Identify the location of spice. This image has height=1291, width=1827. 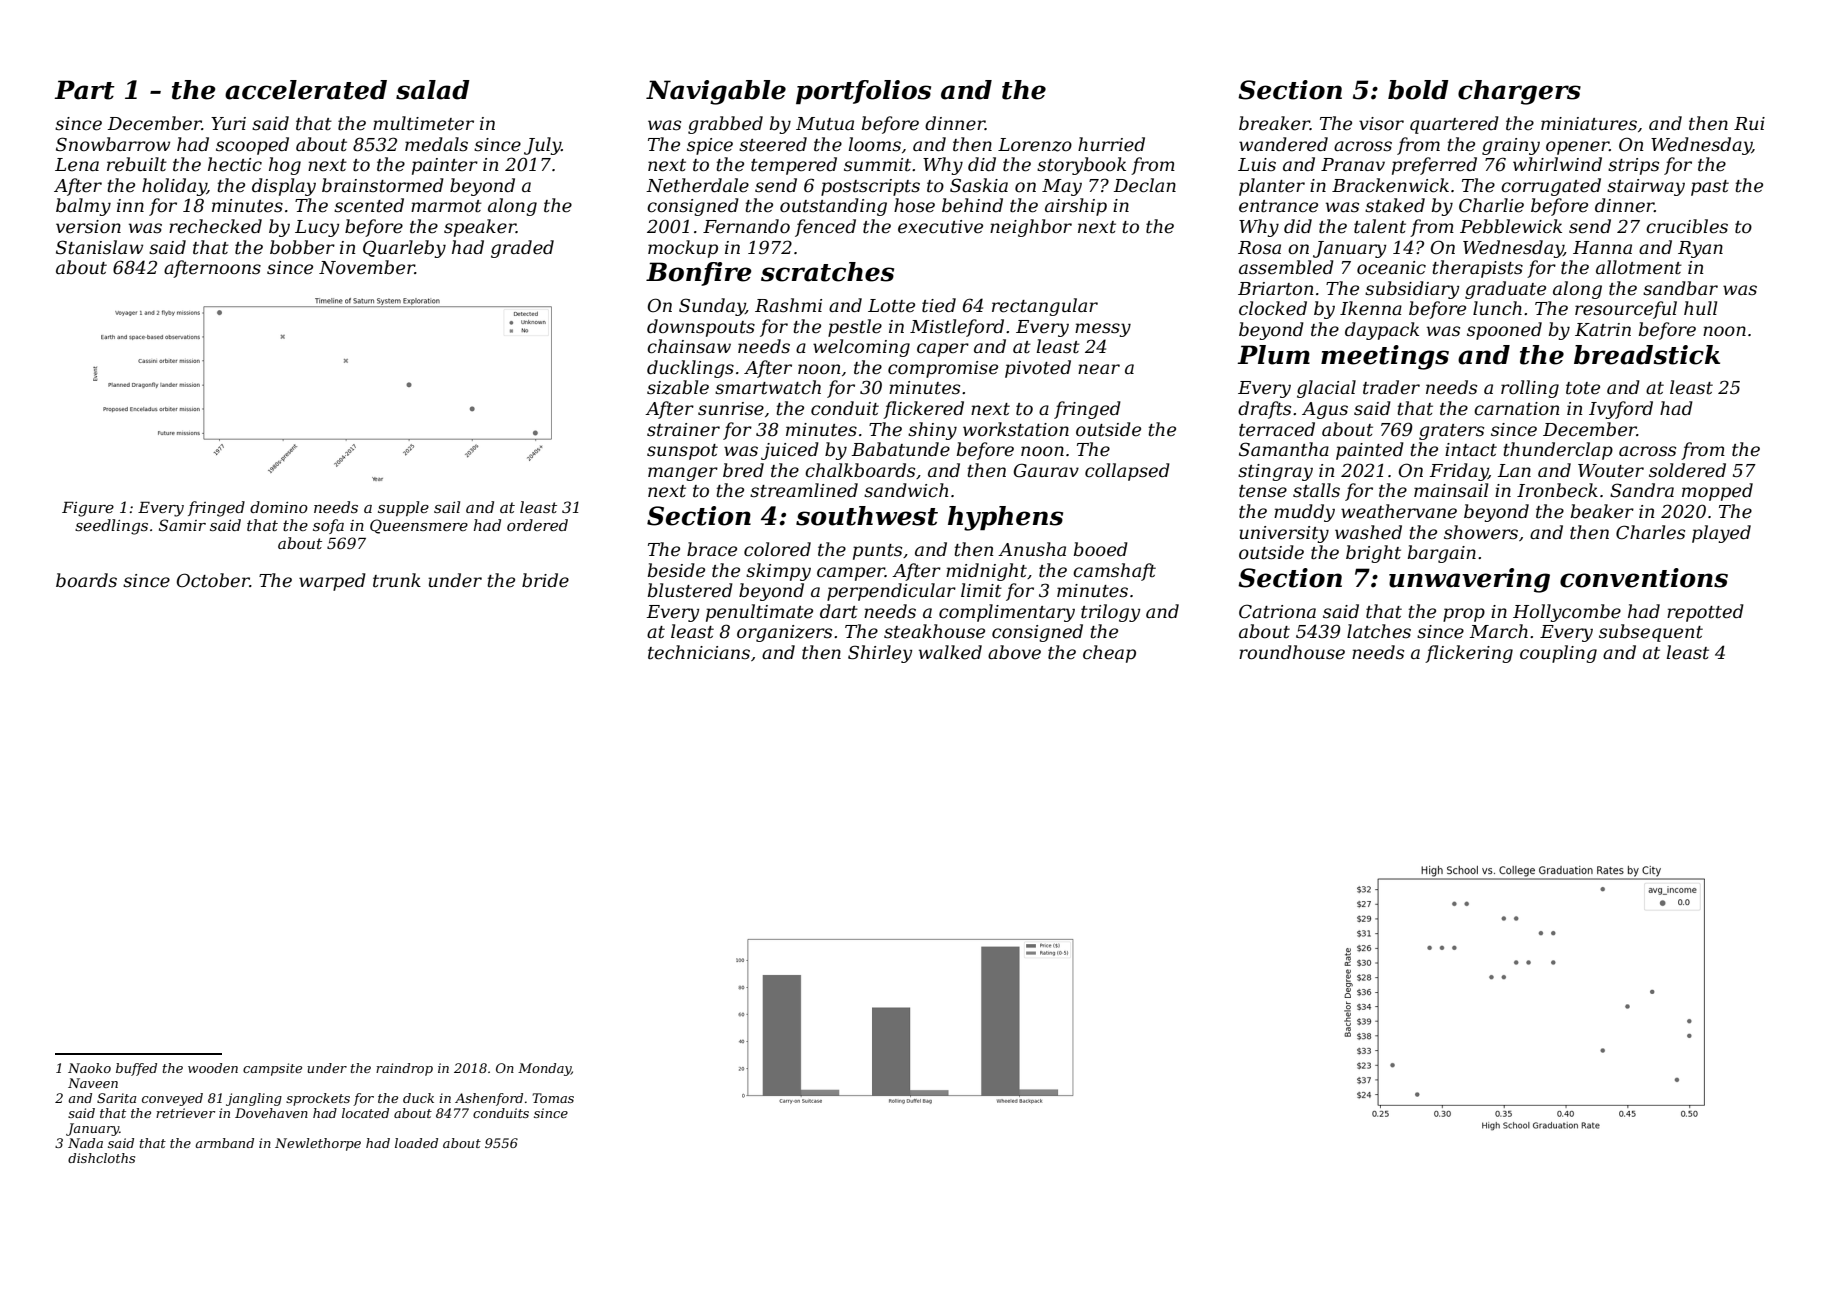
(710, 146).
